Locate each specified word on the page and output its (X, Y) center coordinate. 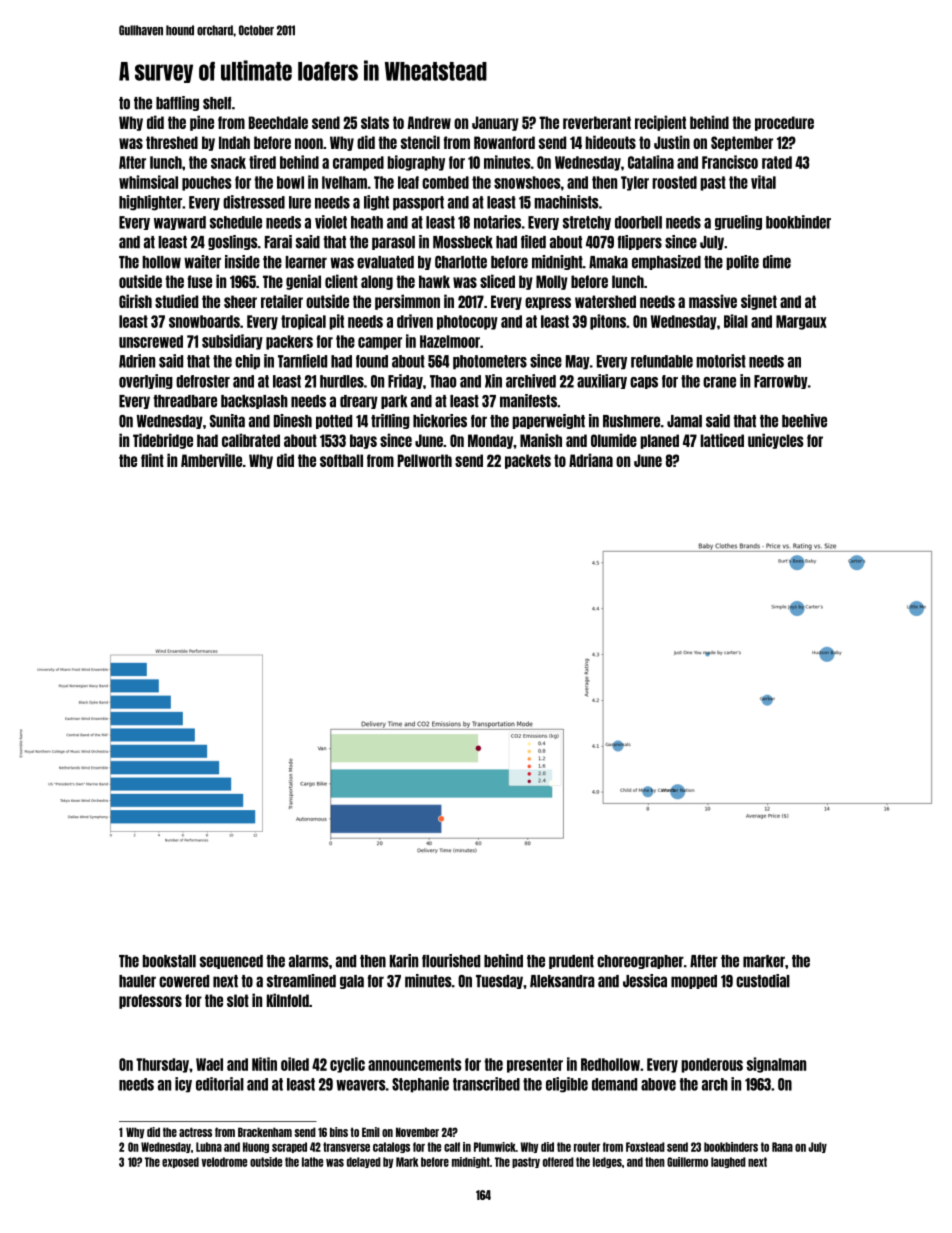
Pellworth (425, 460)
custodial (763, 981)
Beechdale (278, 122)
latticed (722, 440)
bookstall (169, 961)
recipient (660, 123)
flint (152, 460)
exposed (180, 1162)
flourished (451, 961)
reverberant (597, 122)
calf (452, 1147)
